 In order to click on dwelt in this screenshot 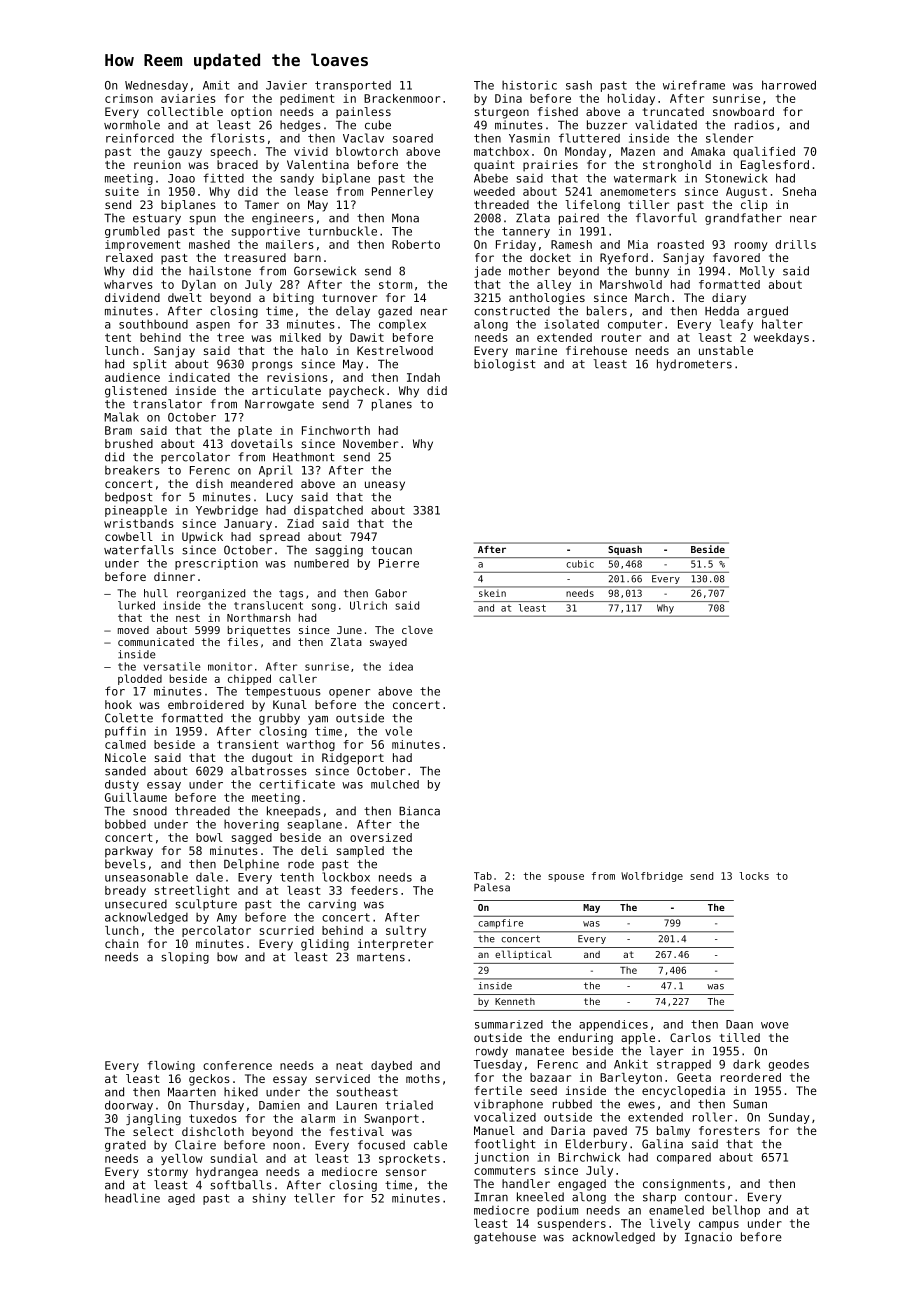, I will do `click(185, 297)`.
